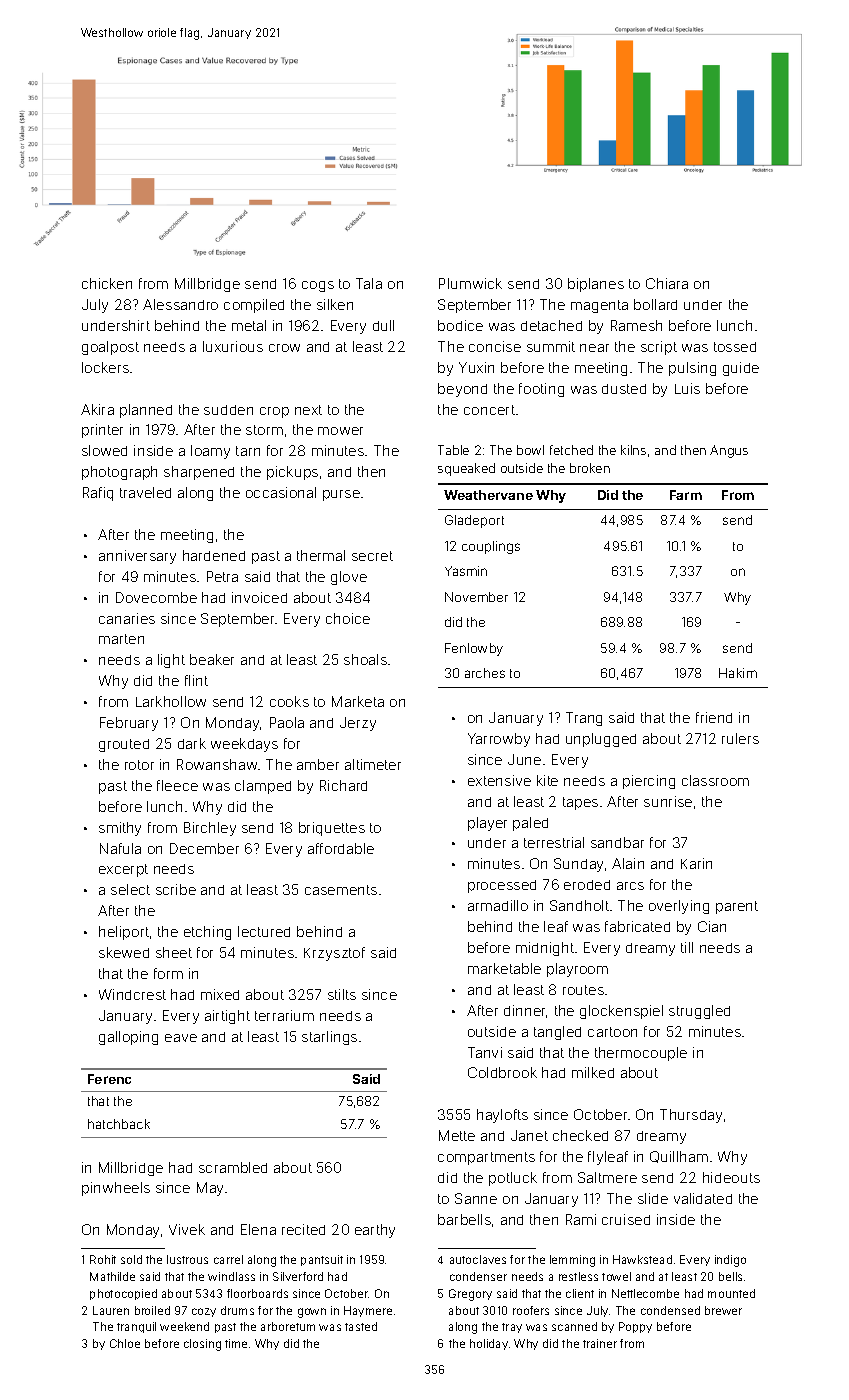 This screenshot has width=849, height=1400. What do you see at coordinates (358, 724) in the screenshot?
I see `Jerzy` at bounding box center [358, 724].
